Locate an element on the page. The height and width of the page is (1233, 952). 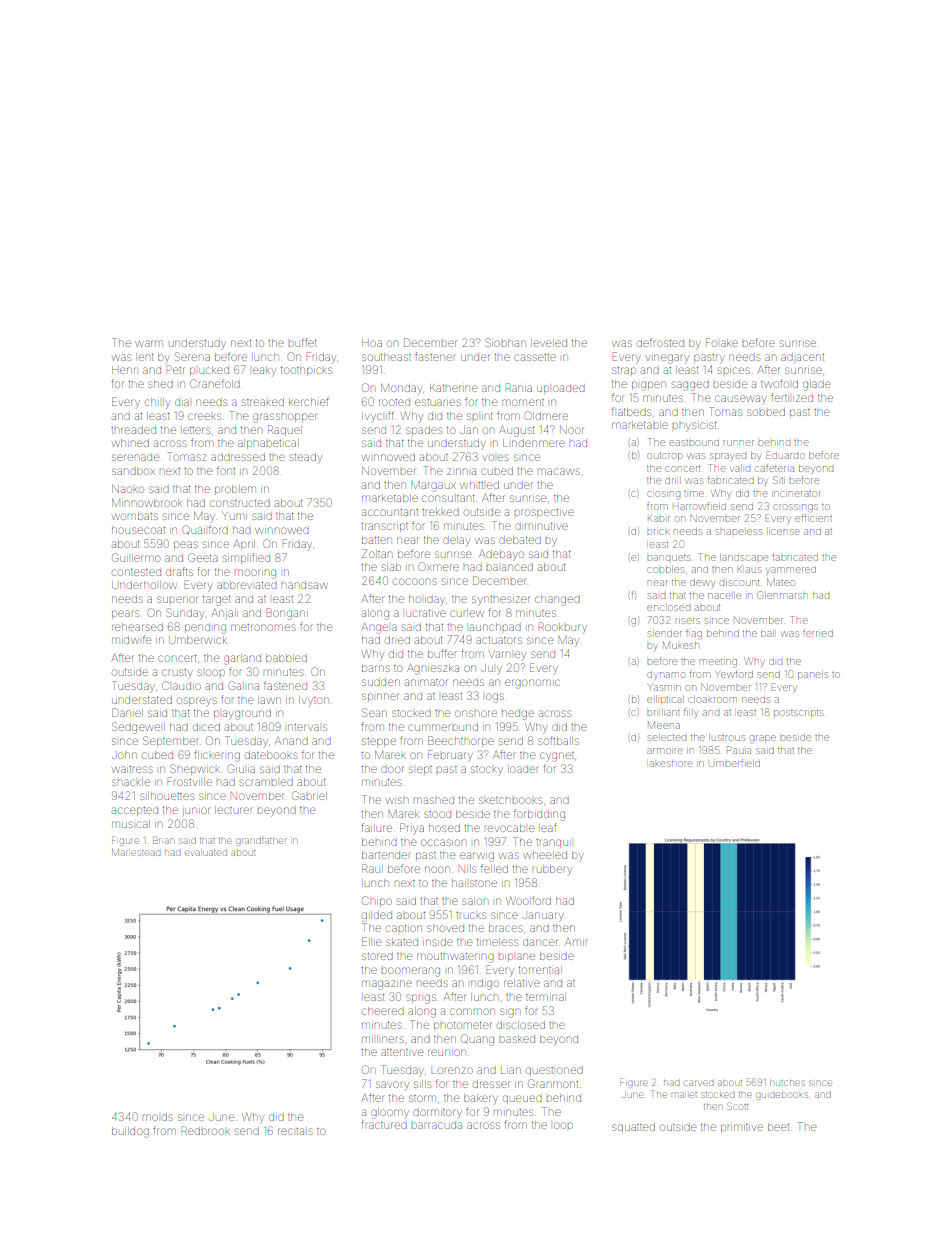
bulldog is located at coordinates (130, 1132).
